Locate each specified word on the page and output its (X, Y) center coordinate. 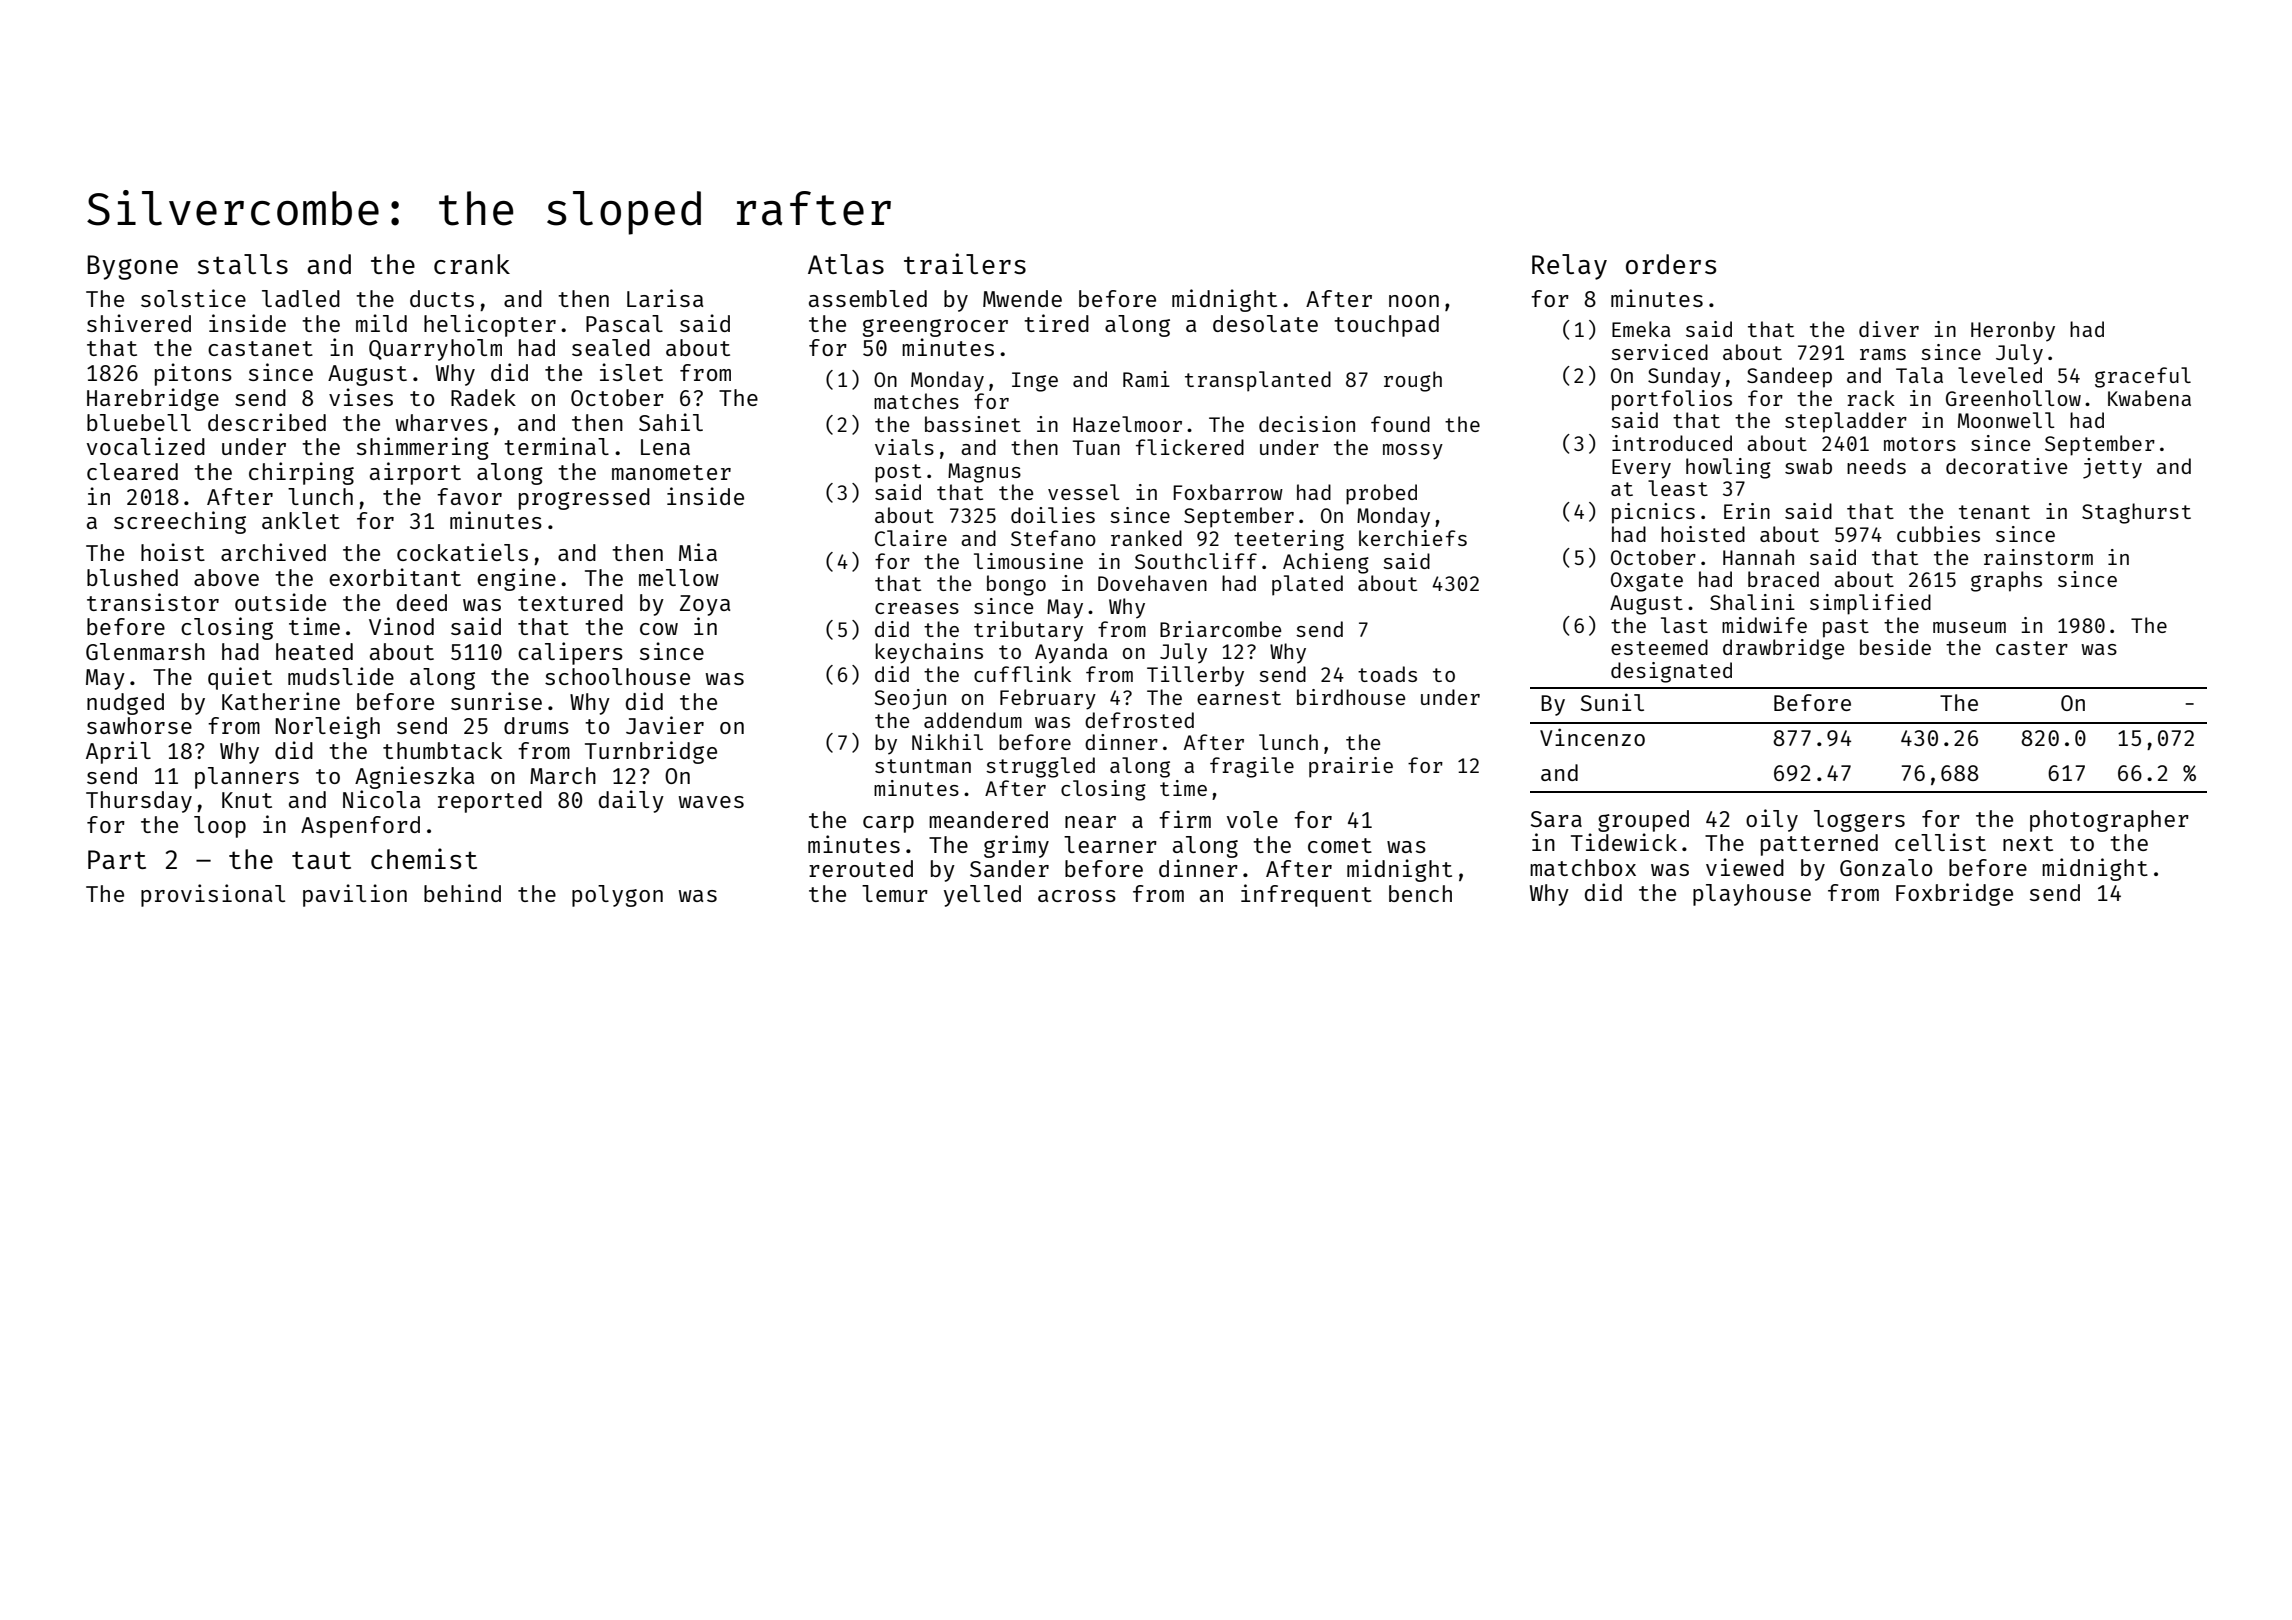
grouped (1643, 821)
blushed (132, 577)
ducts (442, 298)
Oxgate (1647, 582)
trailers (965, 263)
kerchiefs (1413, 538)
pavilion (355, 895)
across (1077, 896)
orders (1671, 264)
